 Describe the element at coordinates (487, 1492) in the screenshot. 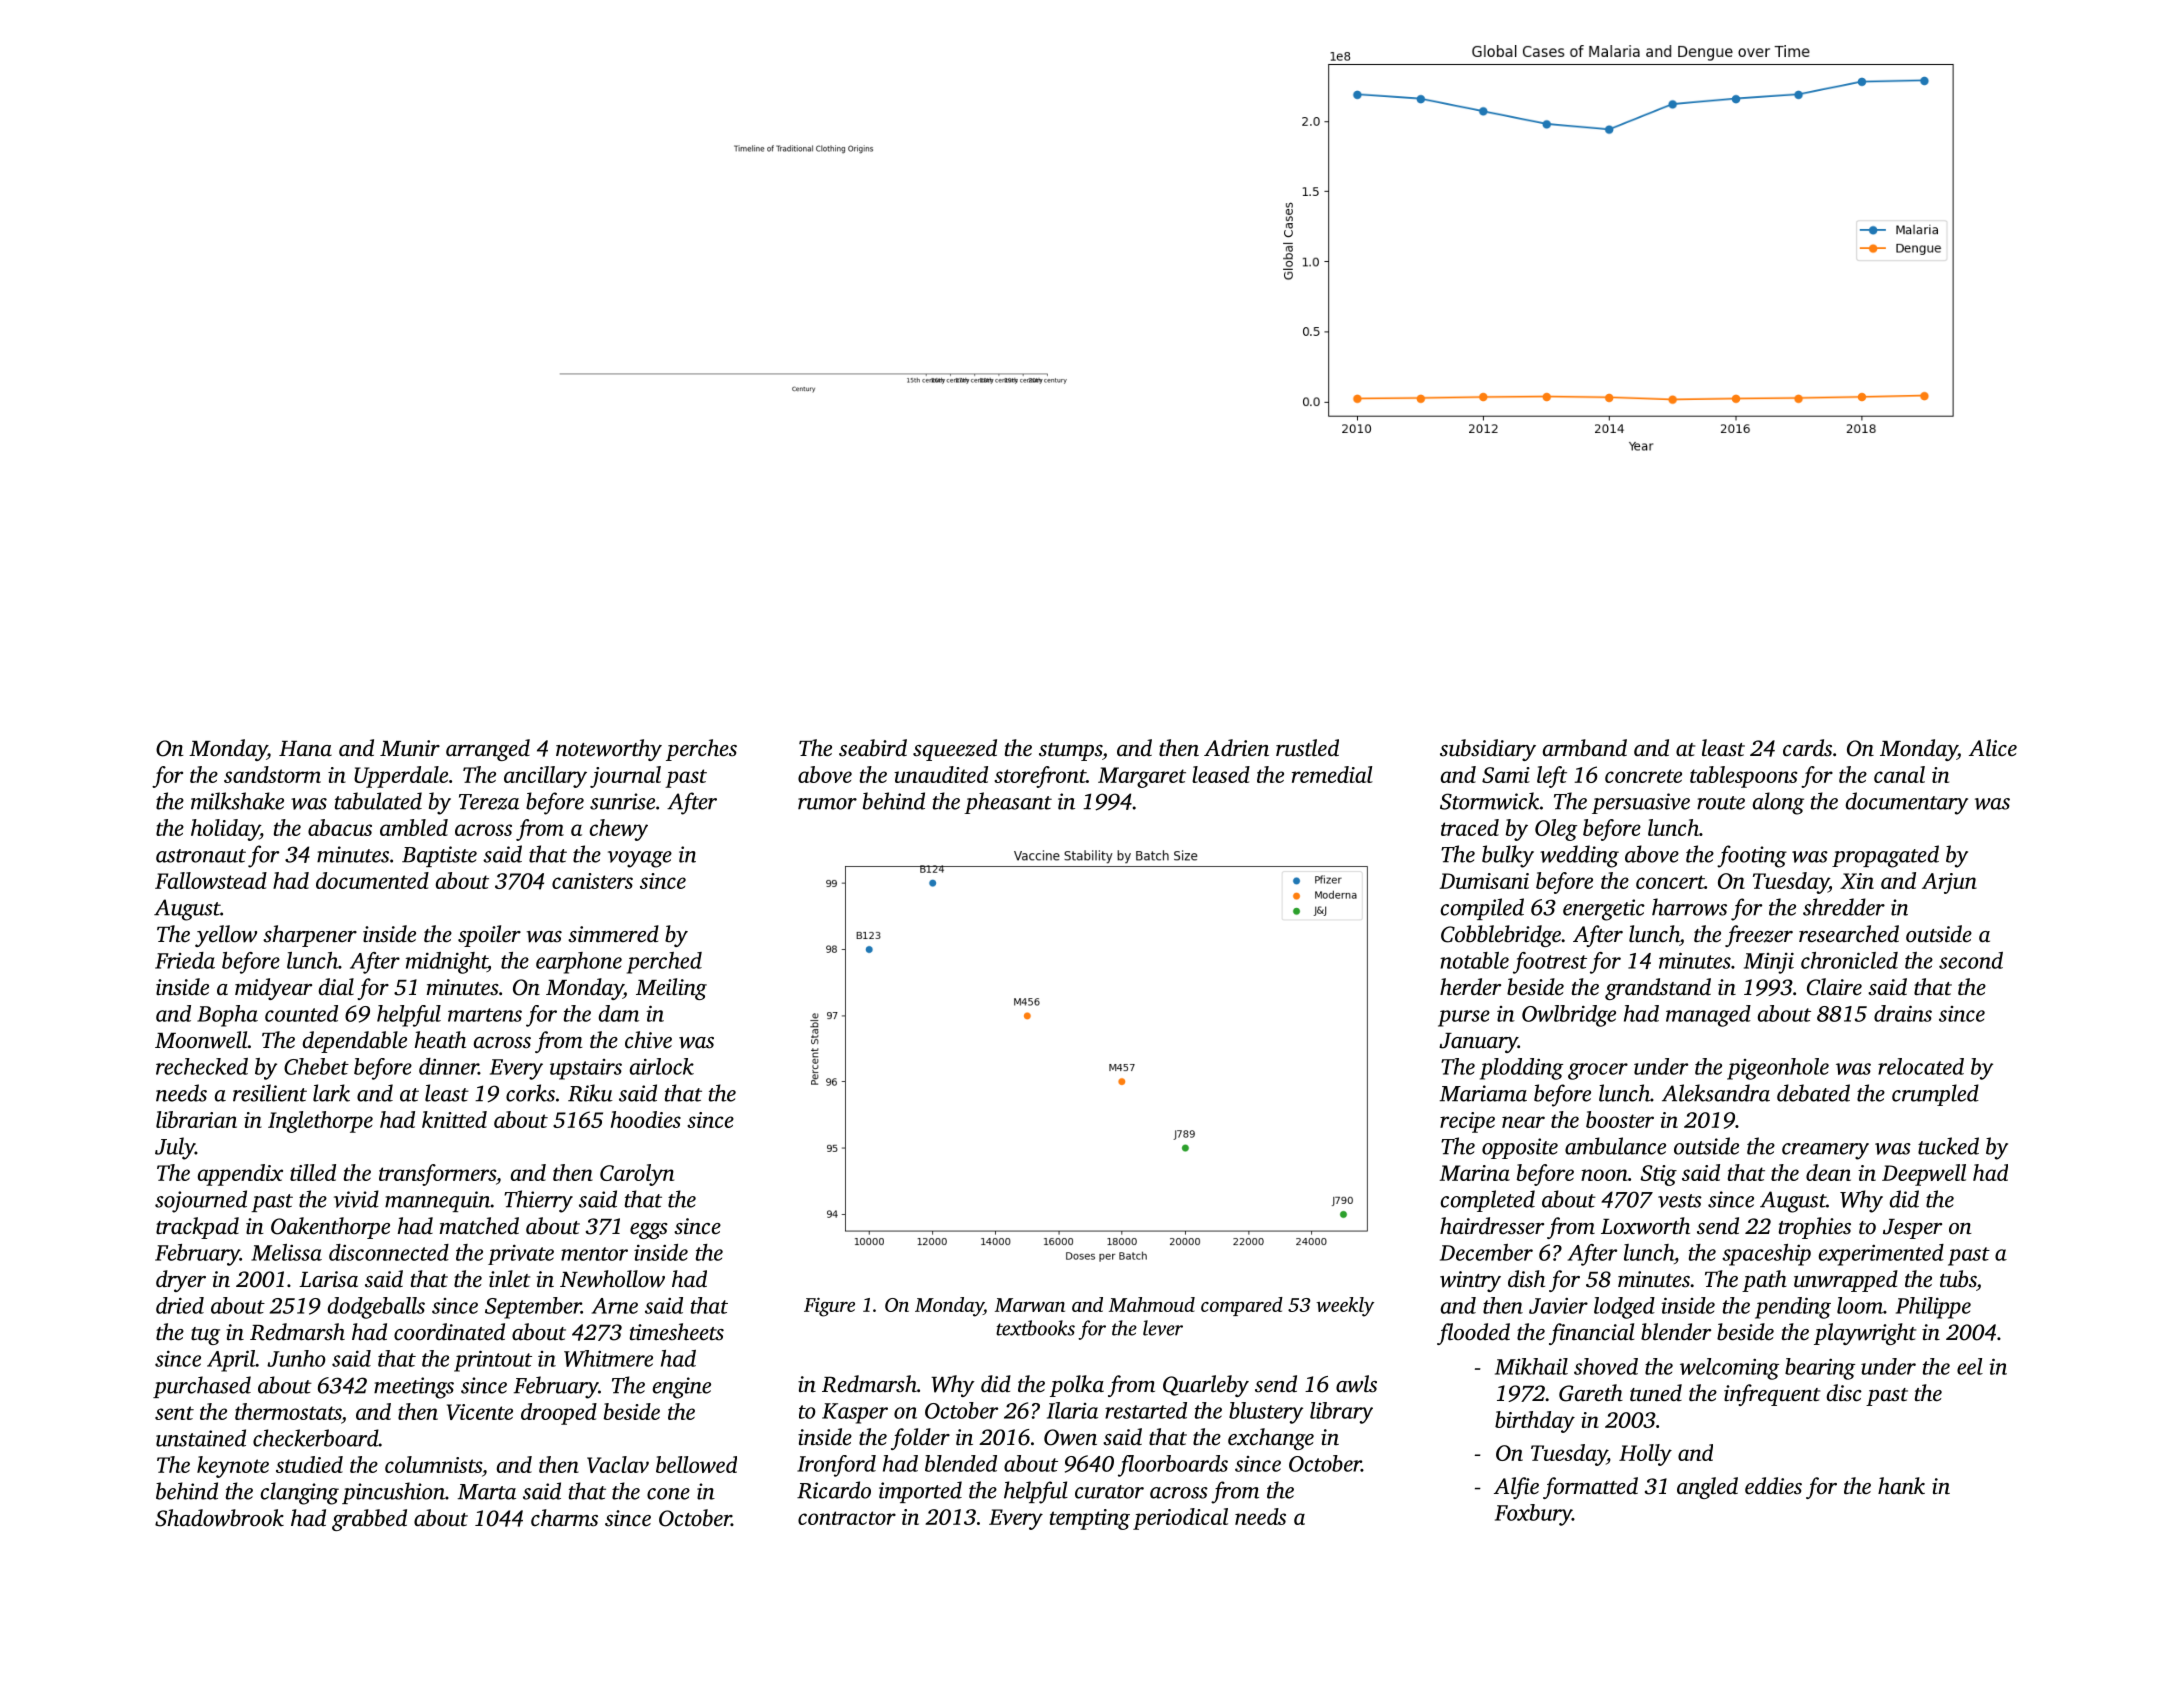

I see `Marta` at that location.
